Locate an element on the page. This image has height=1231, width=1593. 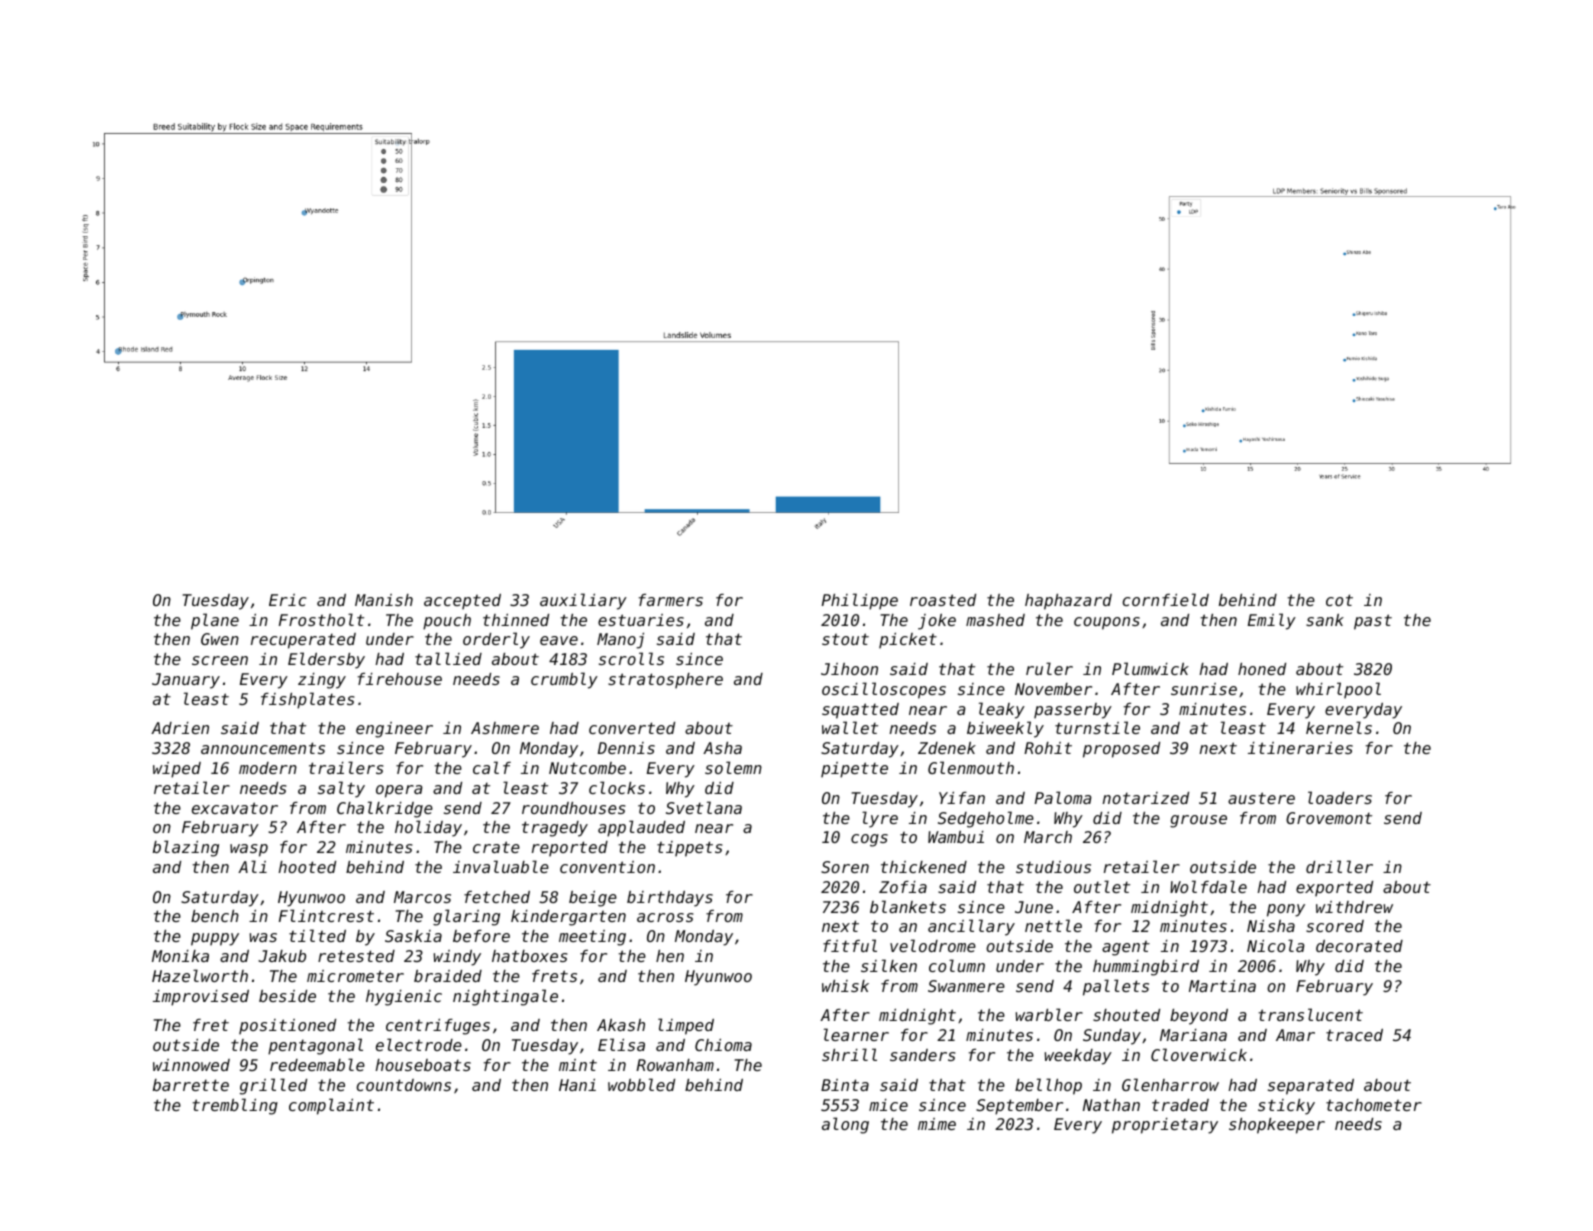
Philippe is located at coordinates (860, 601).
